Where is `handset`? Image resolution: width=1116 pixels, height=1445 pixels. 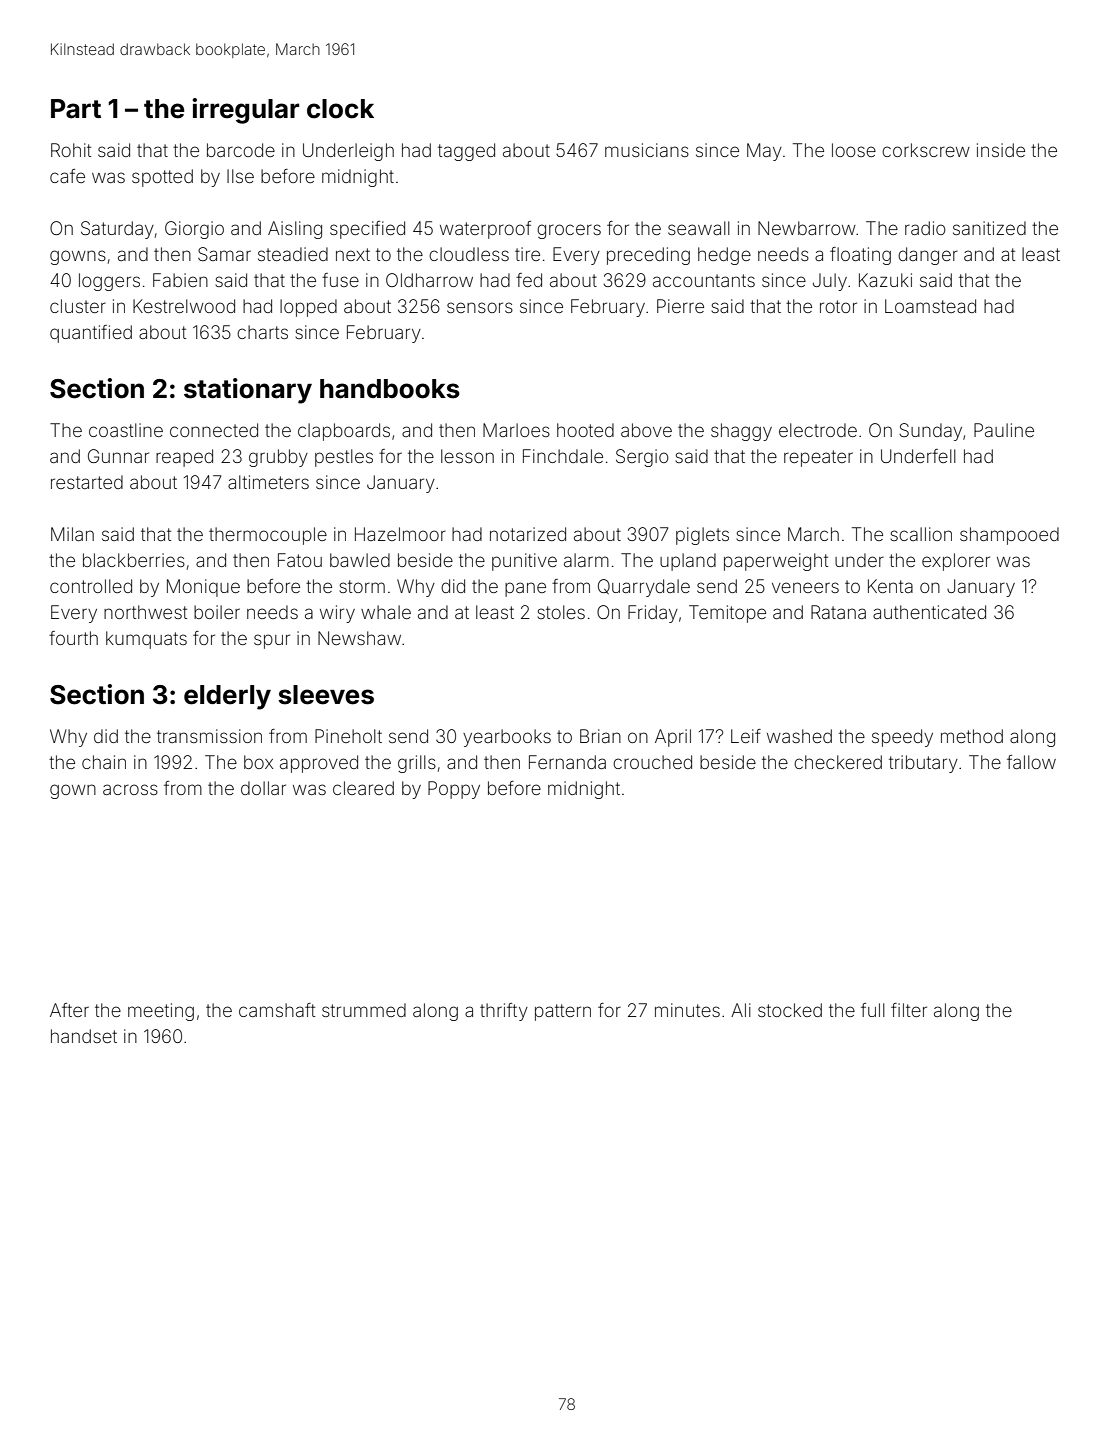
handset is located at coordinates (84, 1036).
